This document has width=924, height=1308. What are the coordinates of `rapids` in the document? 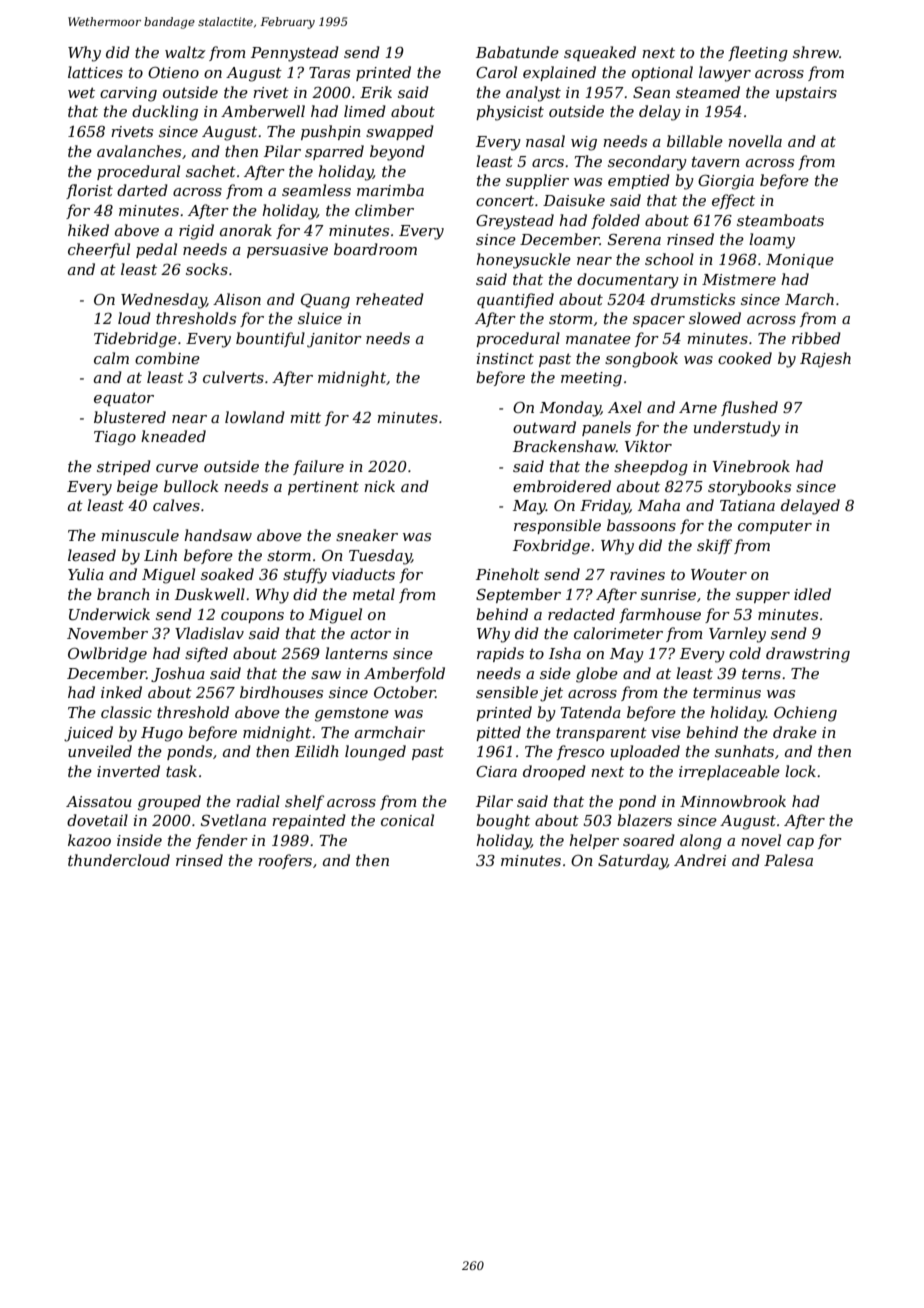 It's located at (500, 654).
